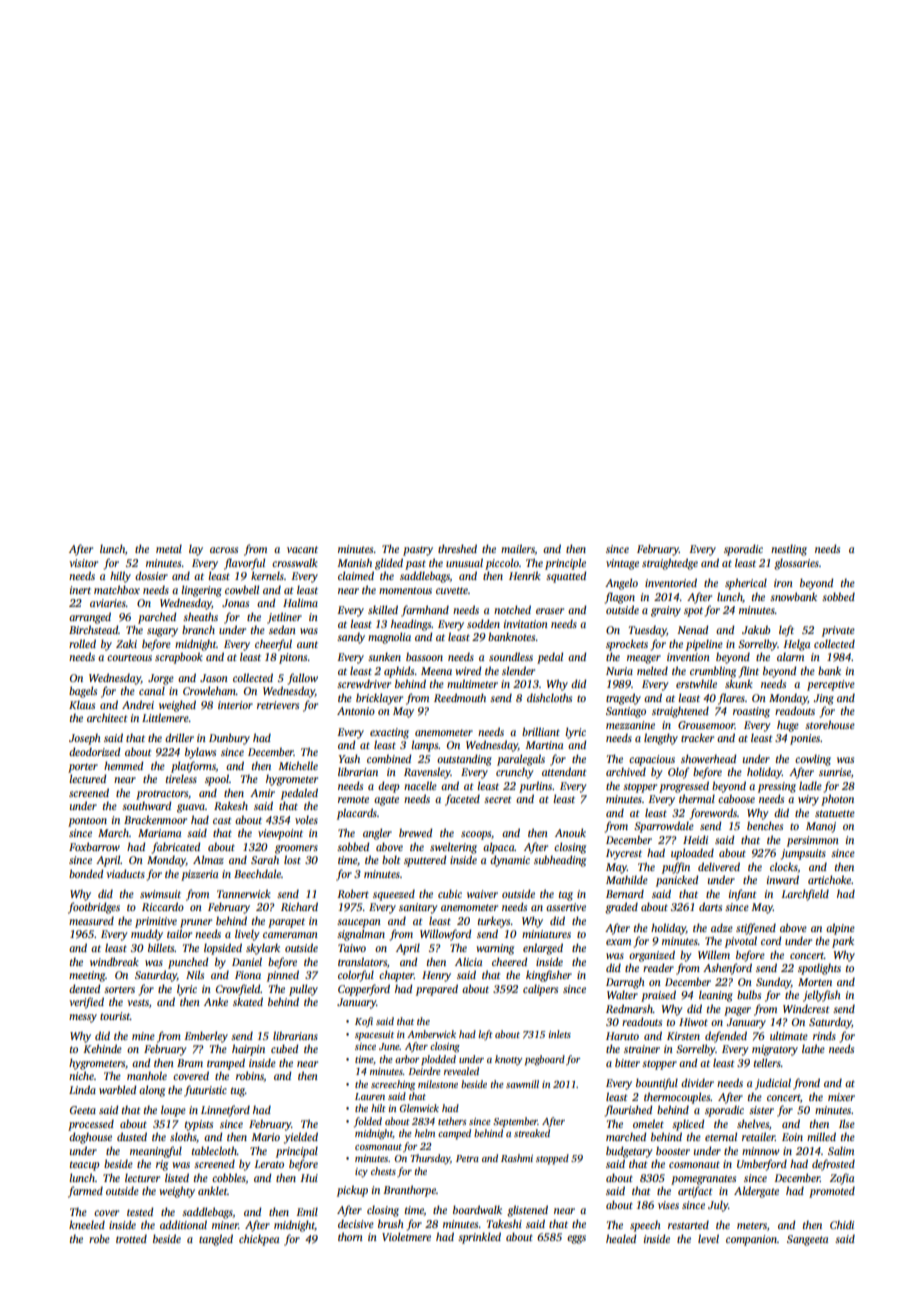  I want to click on glossaries, so click(796, 564).
